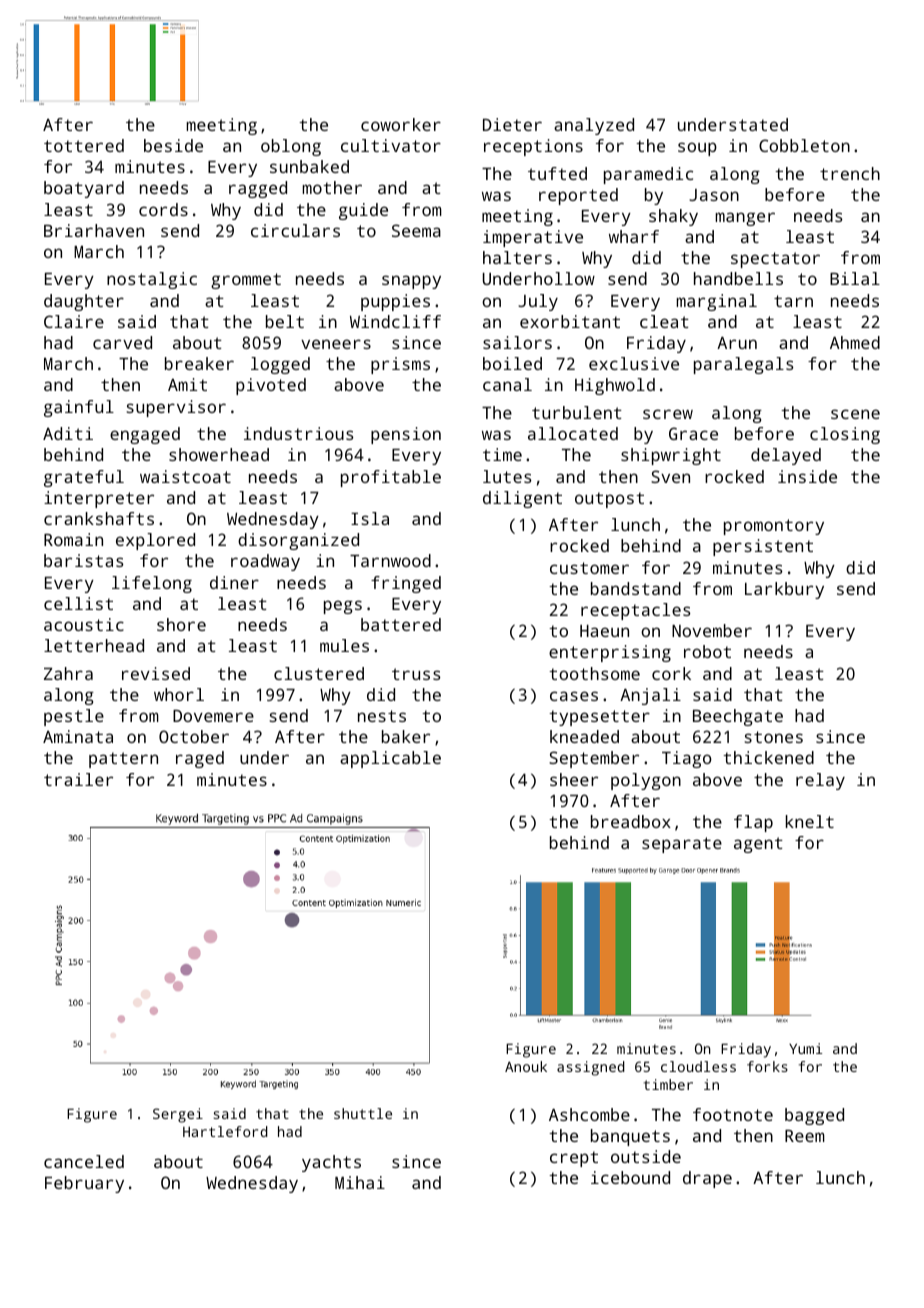 The width and height of the document is (924, 1308). I want to click on Hartleford, so click(225, 1131).
